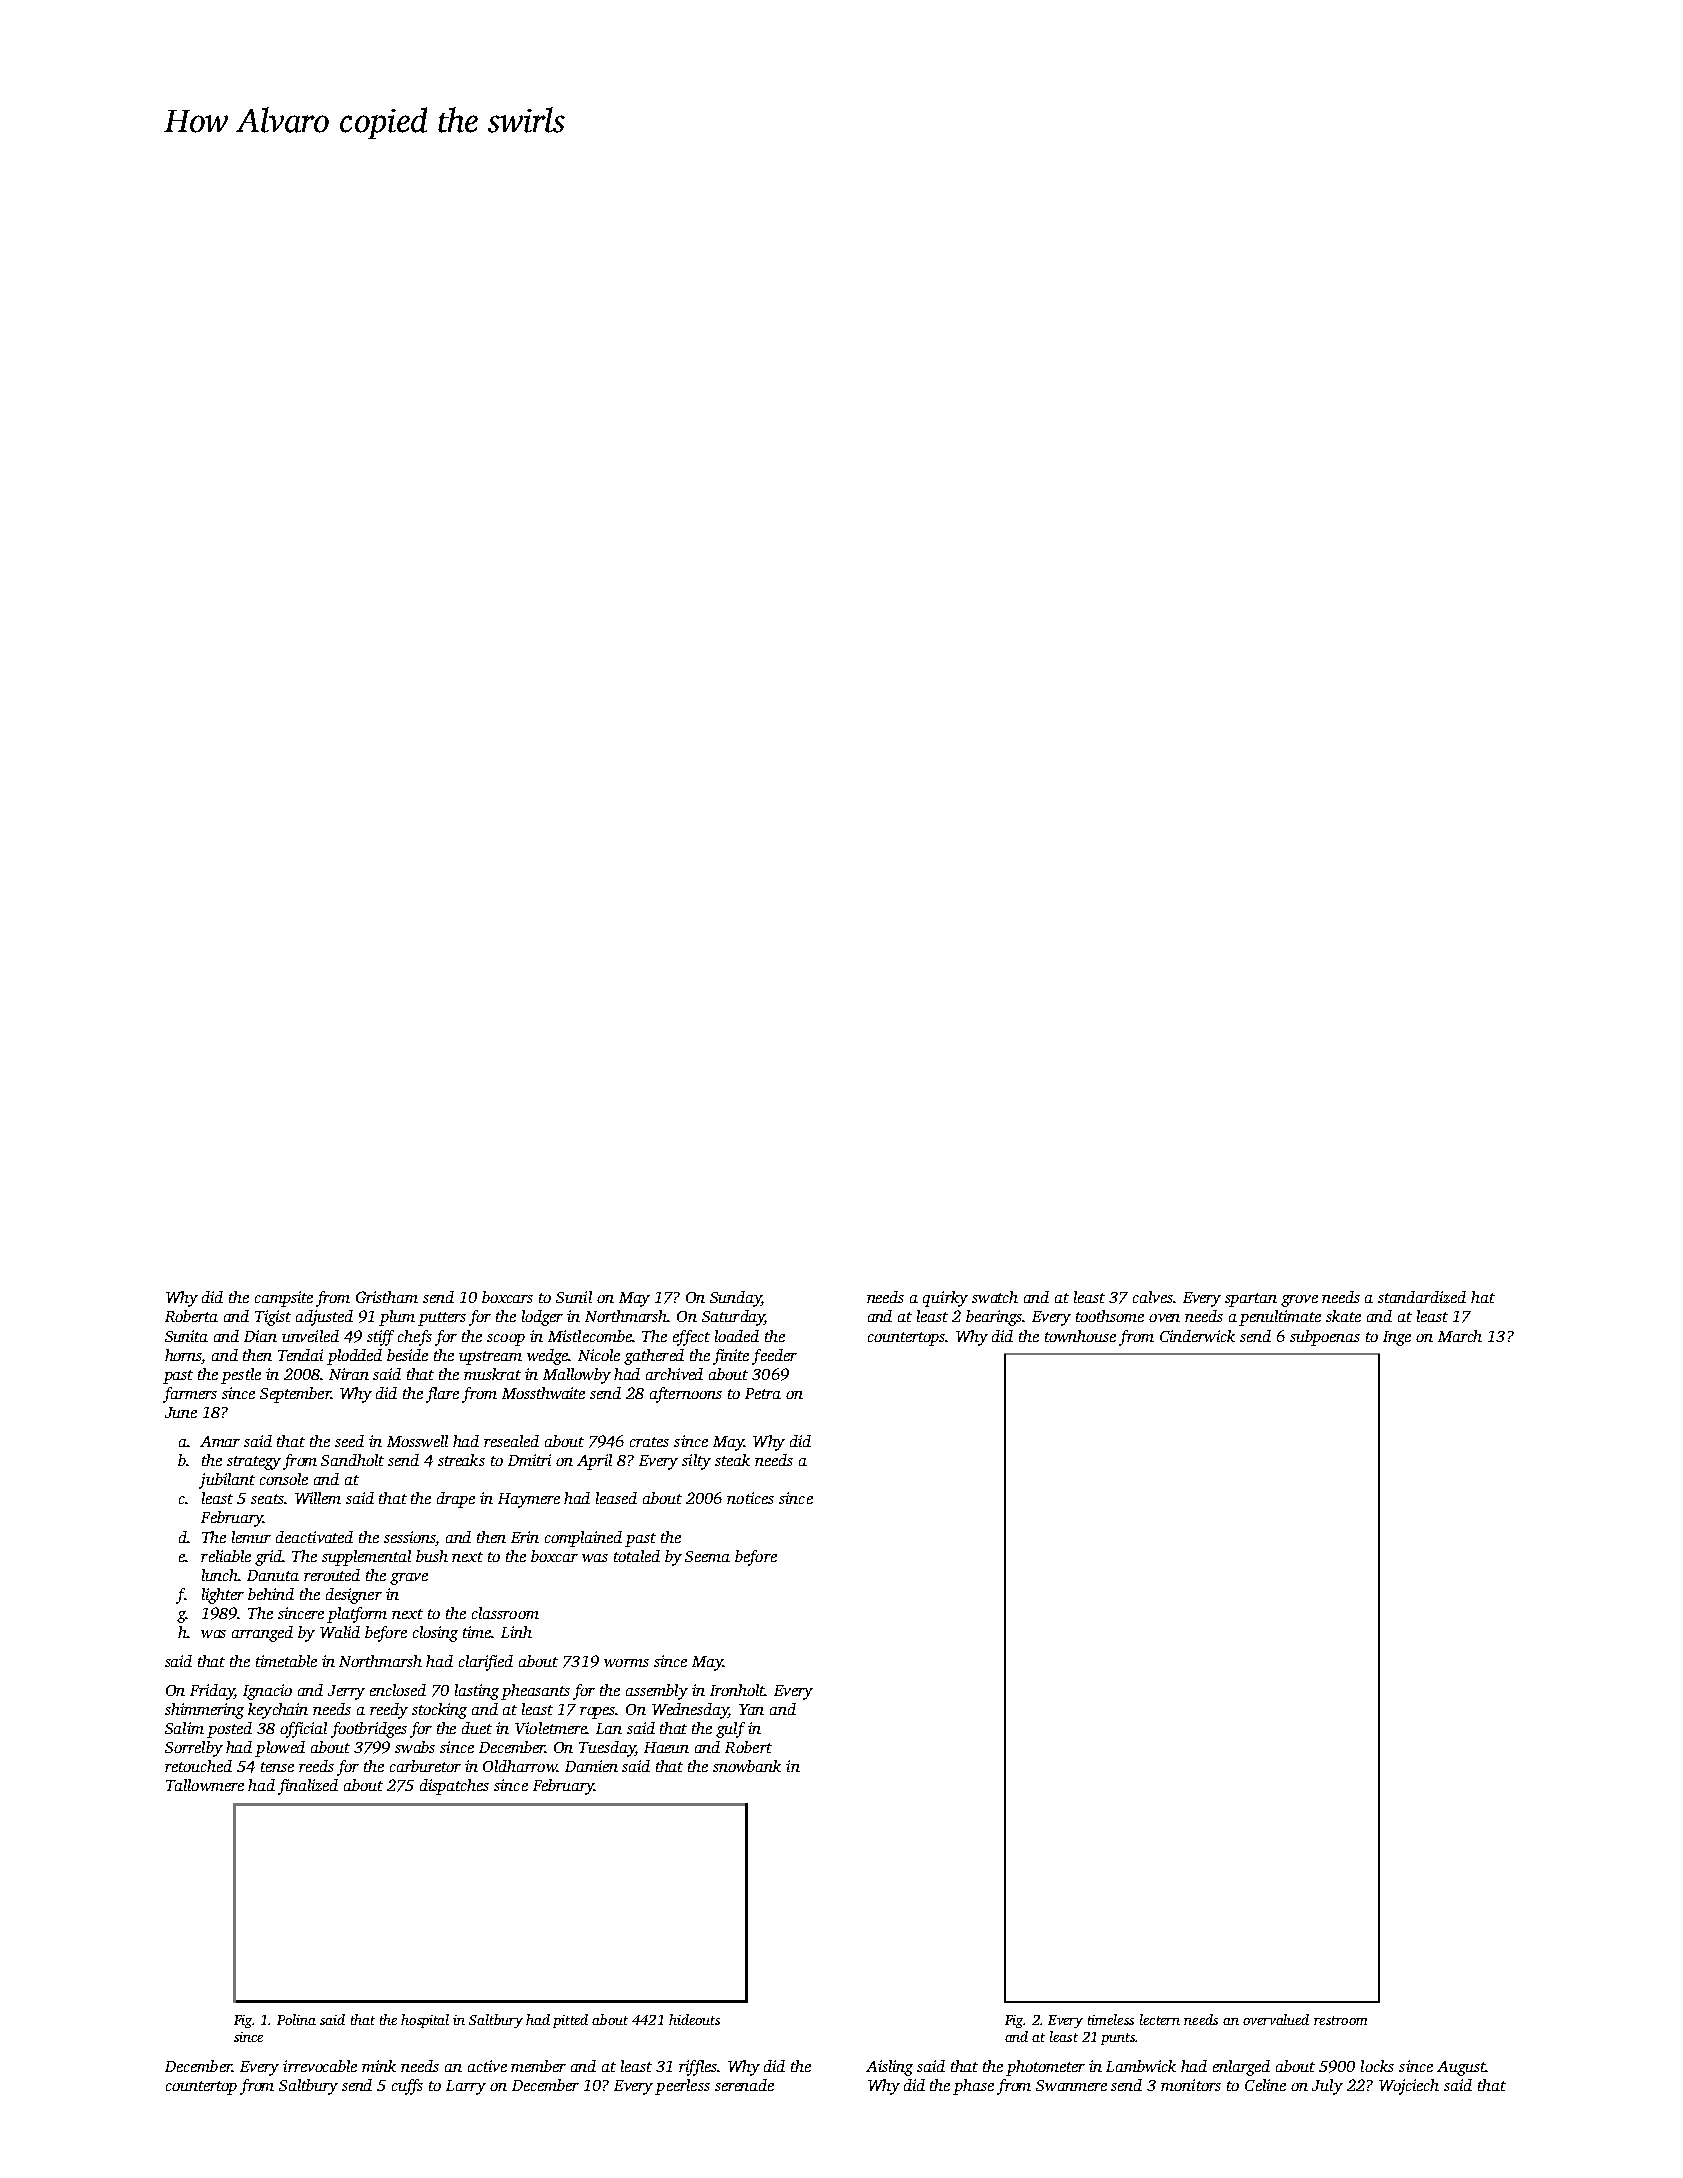 This image has width=1683, height=2178. I want to click on arranged, so click(262, 1634).
